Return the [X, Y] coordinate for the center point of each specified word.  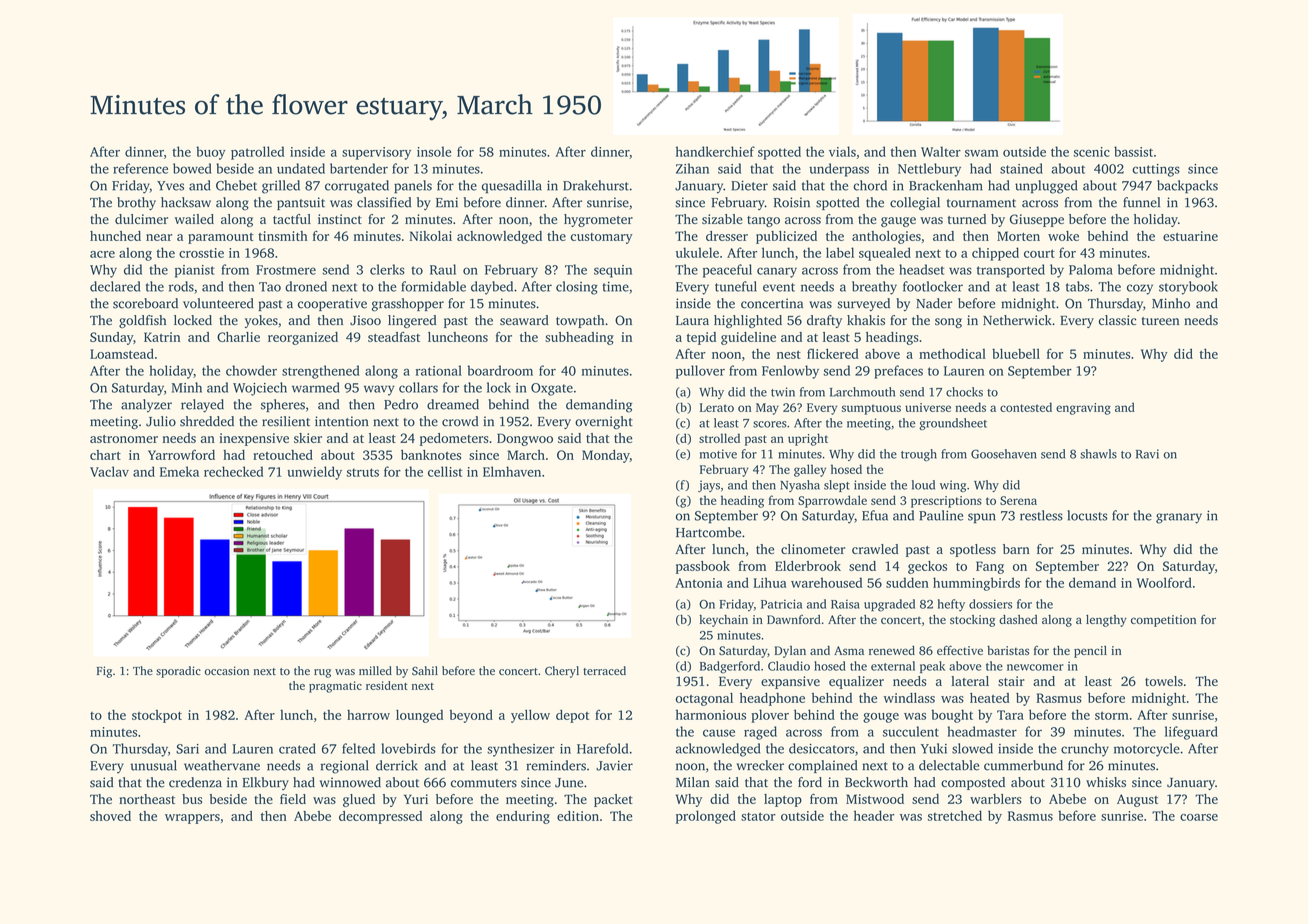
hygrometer [598, 220]
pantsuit [301, 203]
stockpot [157, 716]
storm [1112, 715]
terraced [604, 670]
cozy [1140, 289]
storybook [1188, 288]
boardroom [500, 370]
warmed [316, 387]
